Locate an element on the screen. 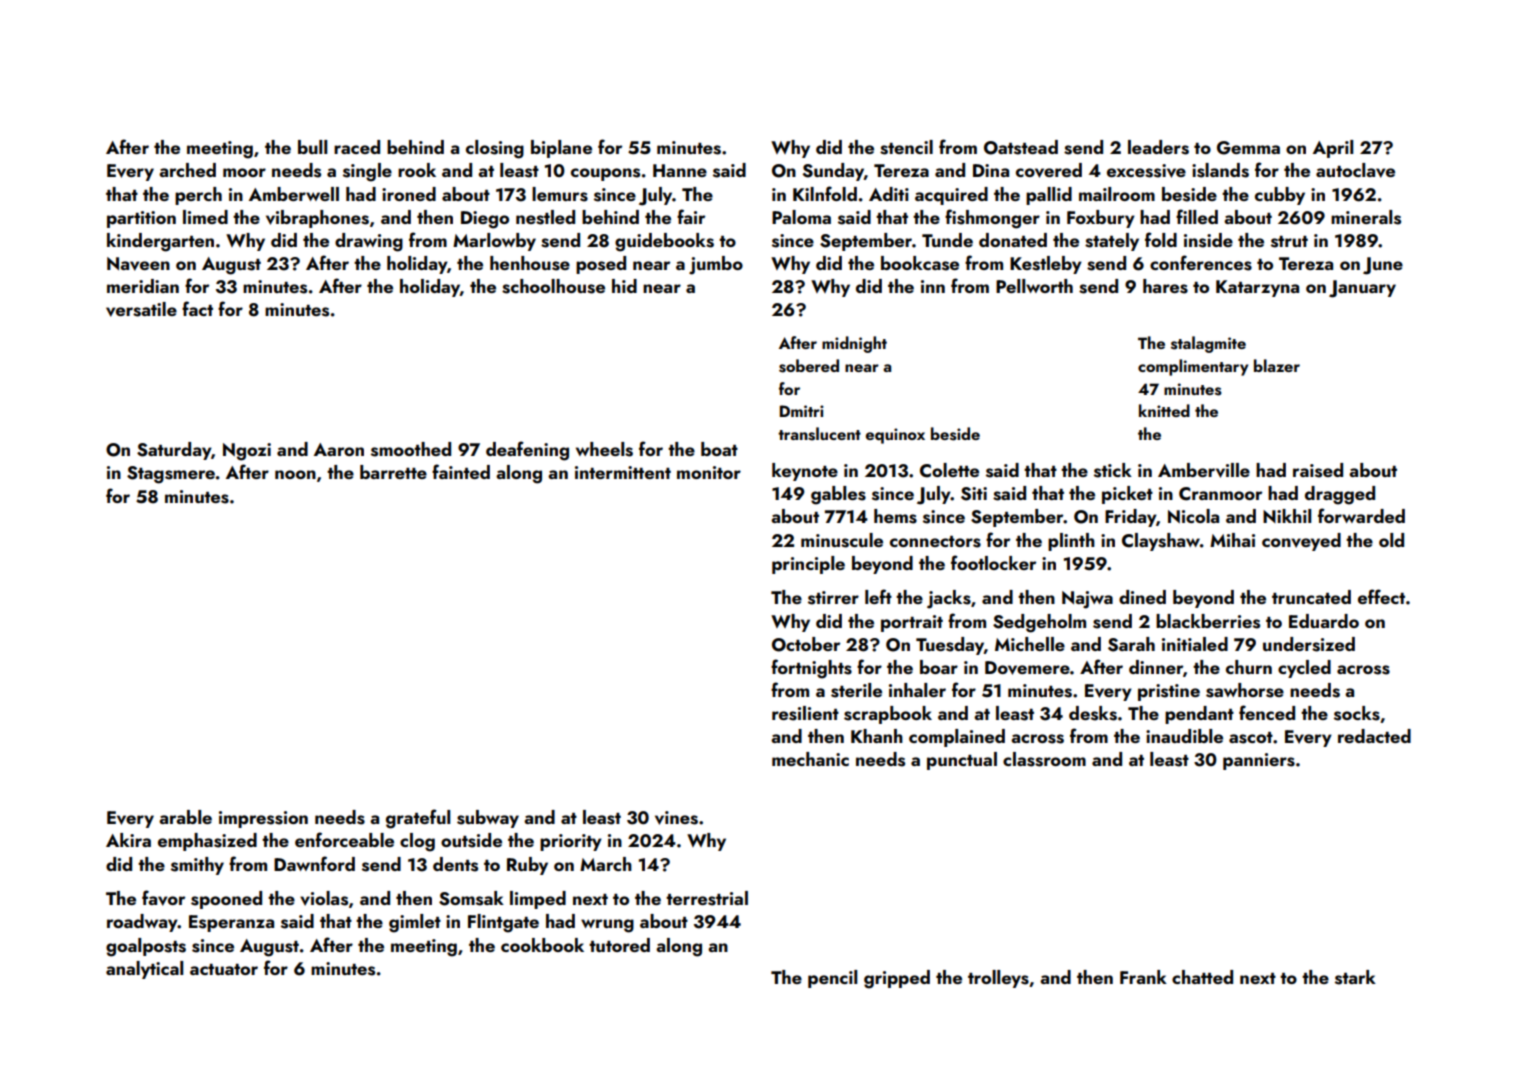  biplane is located at coordinates (561, 149).
